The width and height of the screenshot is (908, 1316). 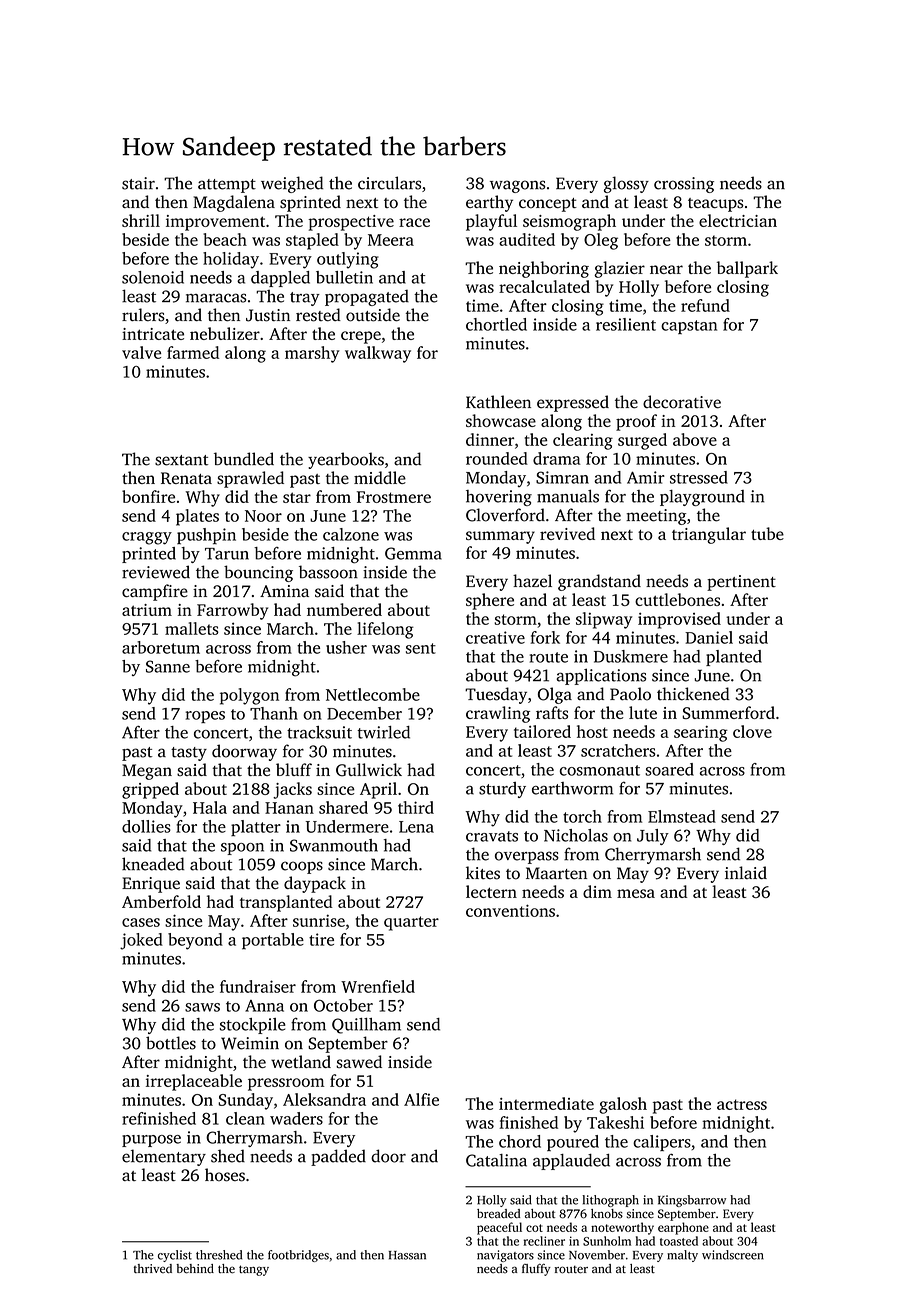 What do you see at coordinates (656, 517) in the screenshot?
I see `meeting` at bounding box center [656, 517].
